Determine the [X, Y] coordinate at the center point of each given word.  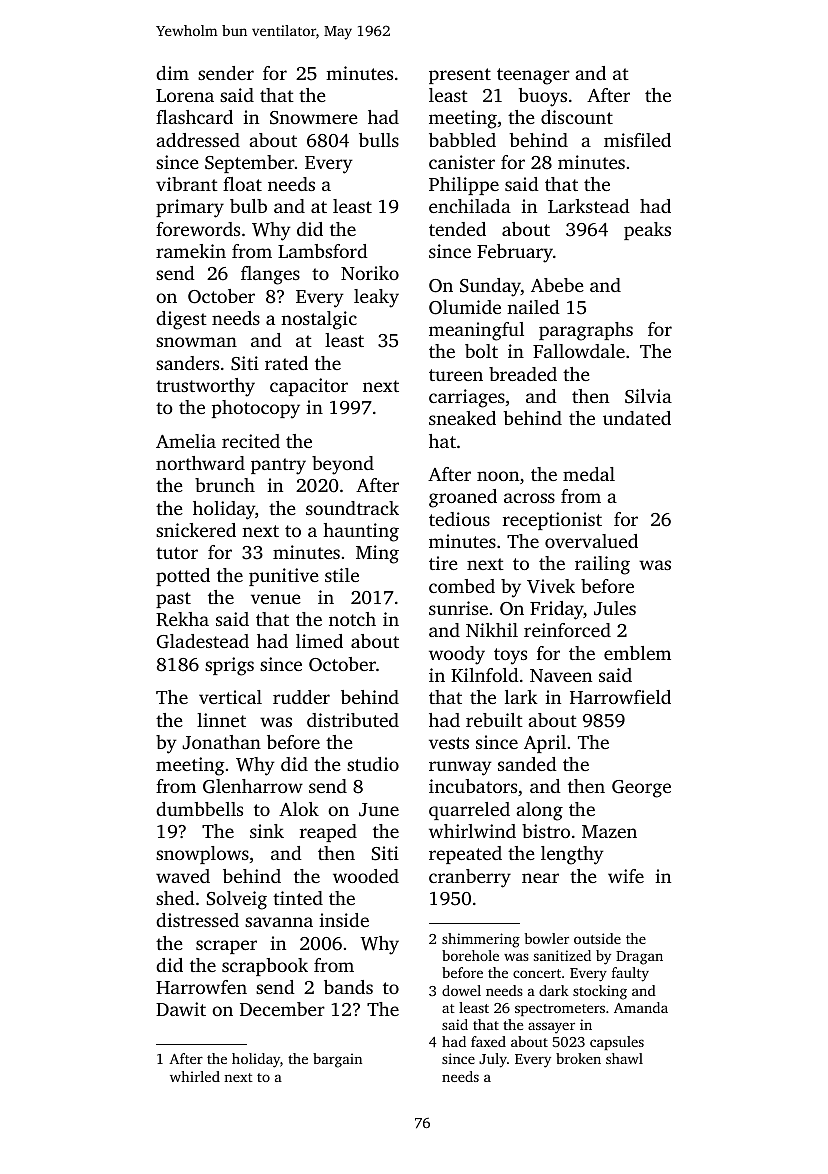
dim [172, 73]
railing [602, 565]
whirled [195, 1076]
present [460, 76]
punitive [284, 577]
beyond [343, 465]
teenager [533, 76]
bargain [337, 1060]
